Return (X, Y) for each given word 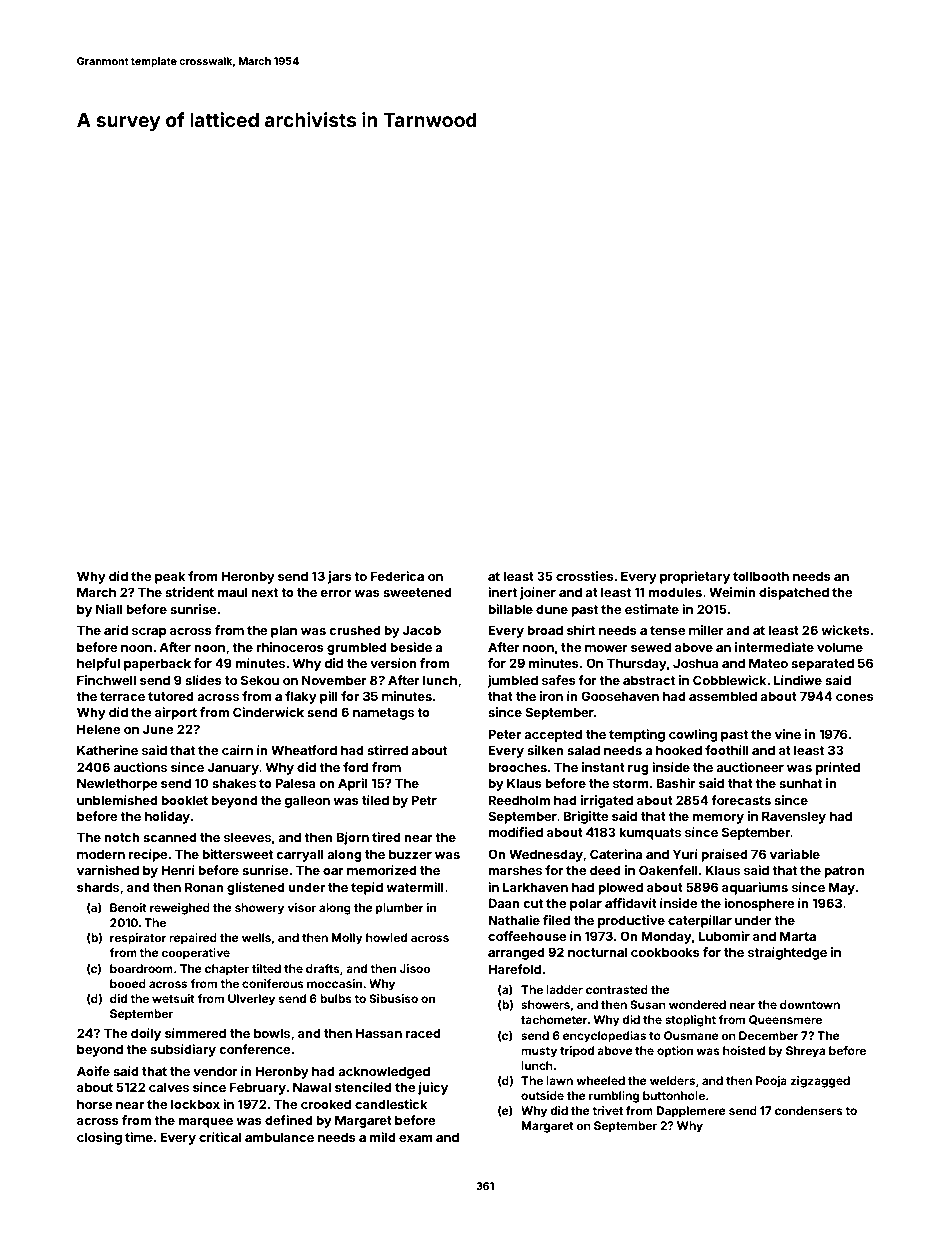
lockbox (195, 1104)
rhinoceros (290, 647)
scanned (170, 837)
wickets (845, 630)
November (334, 680)
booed (128, 983)
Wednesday (546, 855)
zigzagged (820, 1082)
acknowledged (384, 1072)
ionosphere (759, 904)
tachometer (554, 1019)
